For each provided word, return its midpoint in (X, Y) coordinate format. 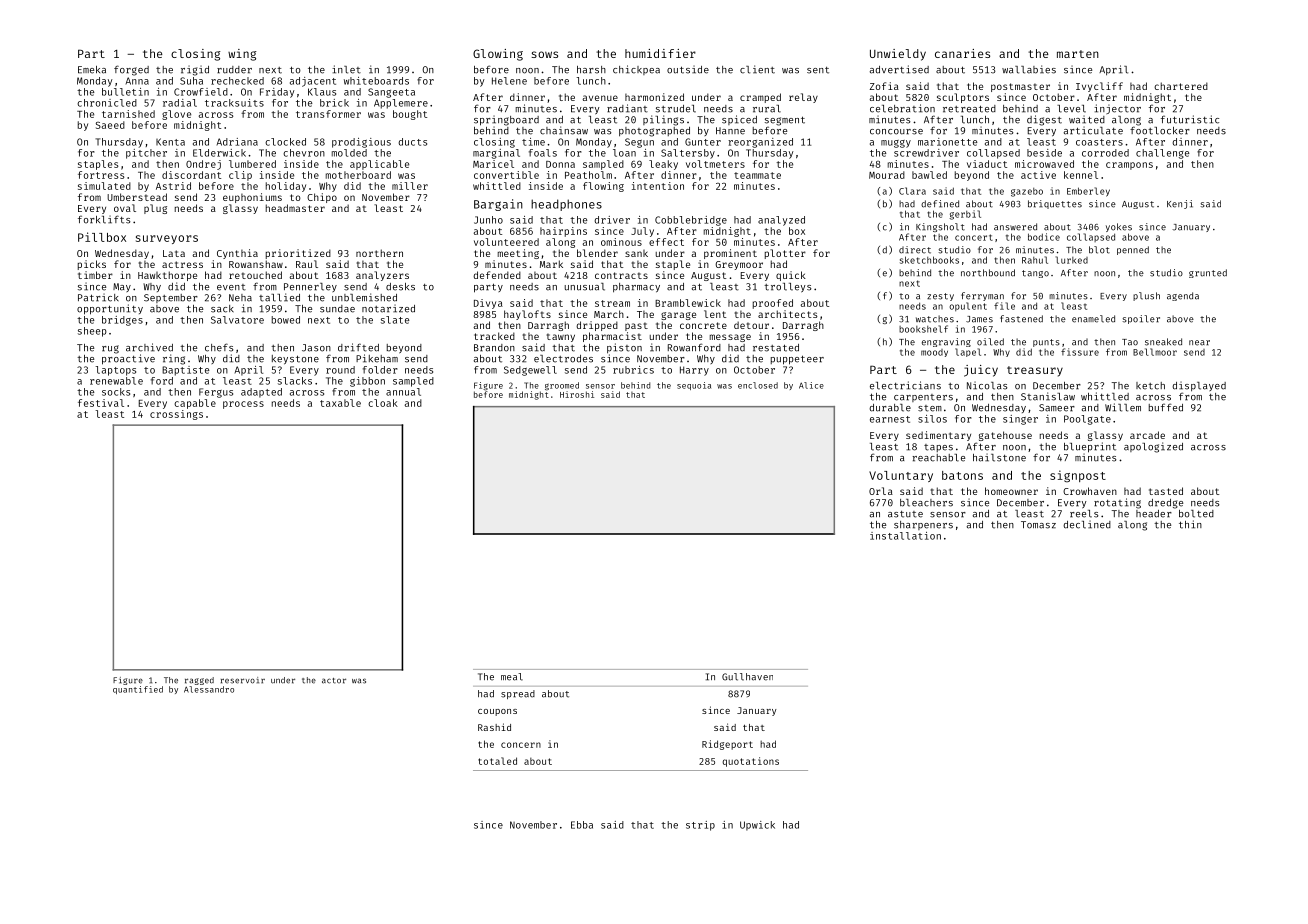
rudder (234, 70)
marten (1078, 54)
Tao (1130, 342)
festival (101, 403)
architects (788, 314)
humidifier (660, 53)
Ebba (582, 825)
